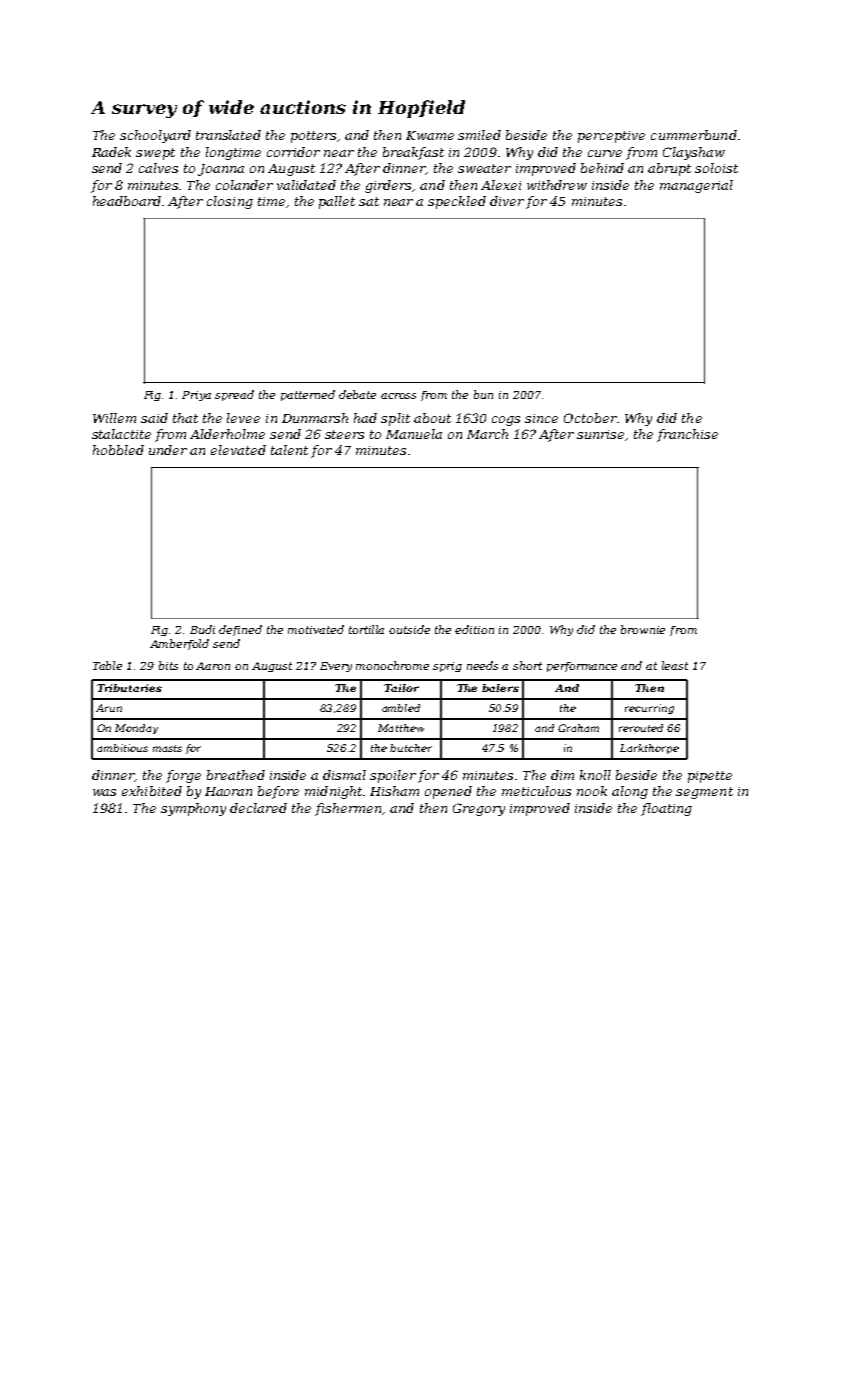 The width and height of the screenshot is (849, 1400). I want to click on talent, so click(289, 450).
